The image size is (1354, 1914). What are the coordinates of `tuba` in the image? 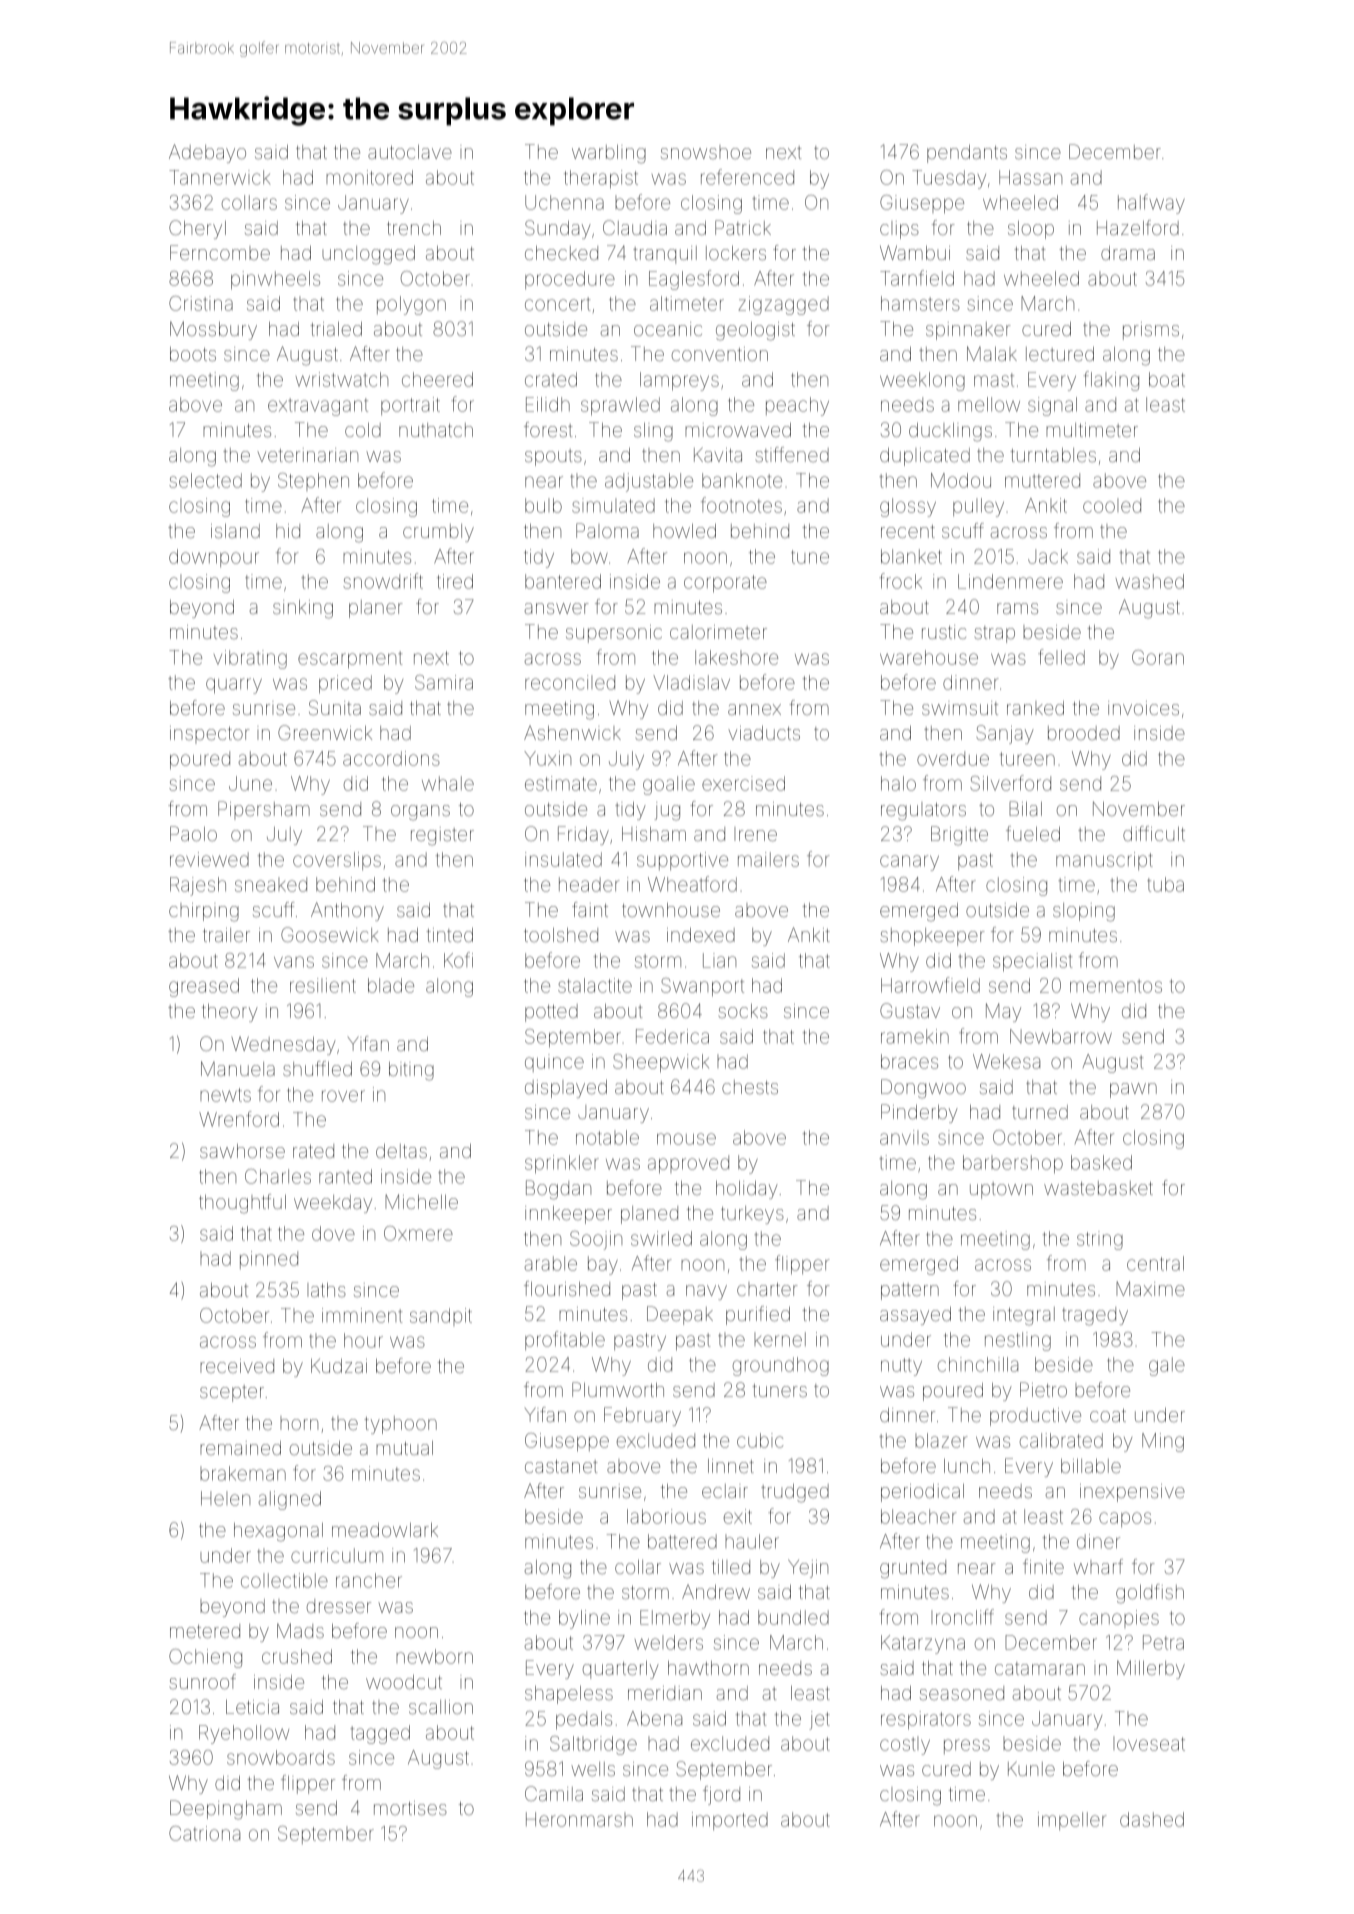 It's located at (1165, 884).
